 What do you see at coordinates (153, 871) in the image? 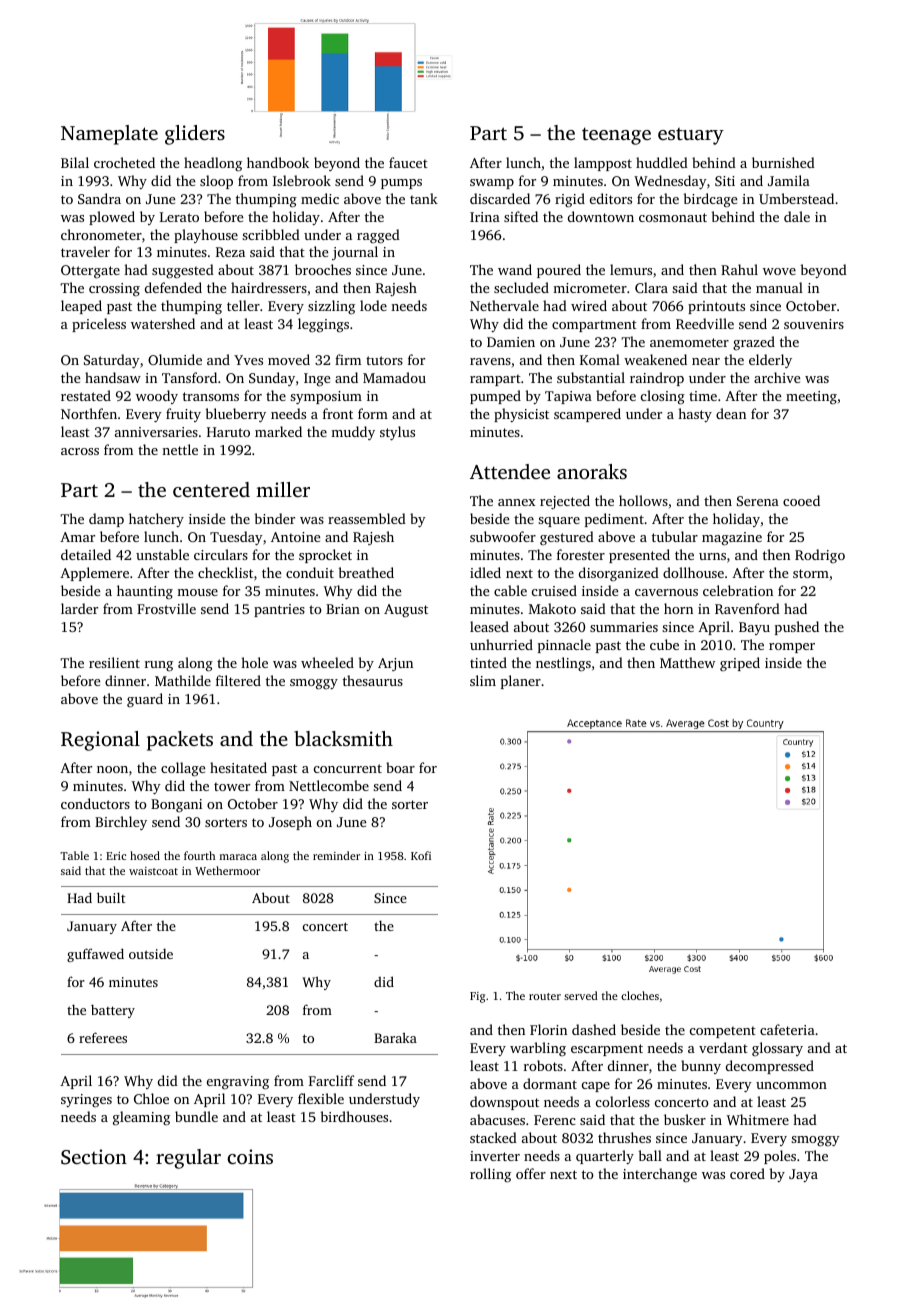
I see `waistcoat` at bounding box center [153, 871].
